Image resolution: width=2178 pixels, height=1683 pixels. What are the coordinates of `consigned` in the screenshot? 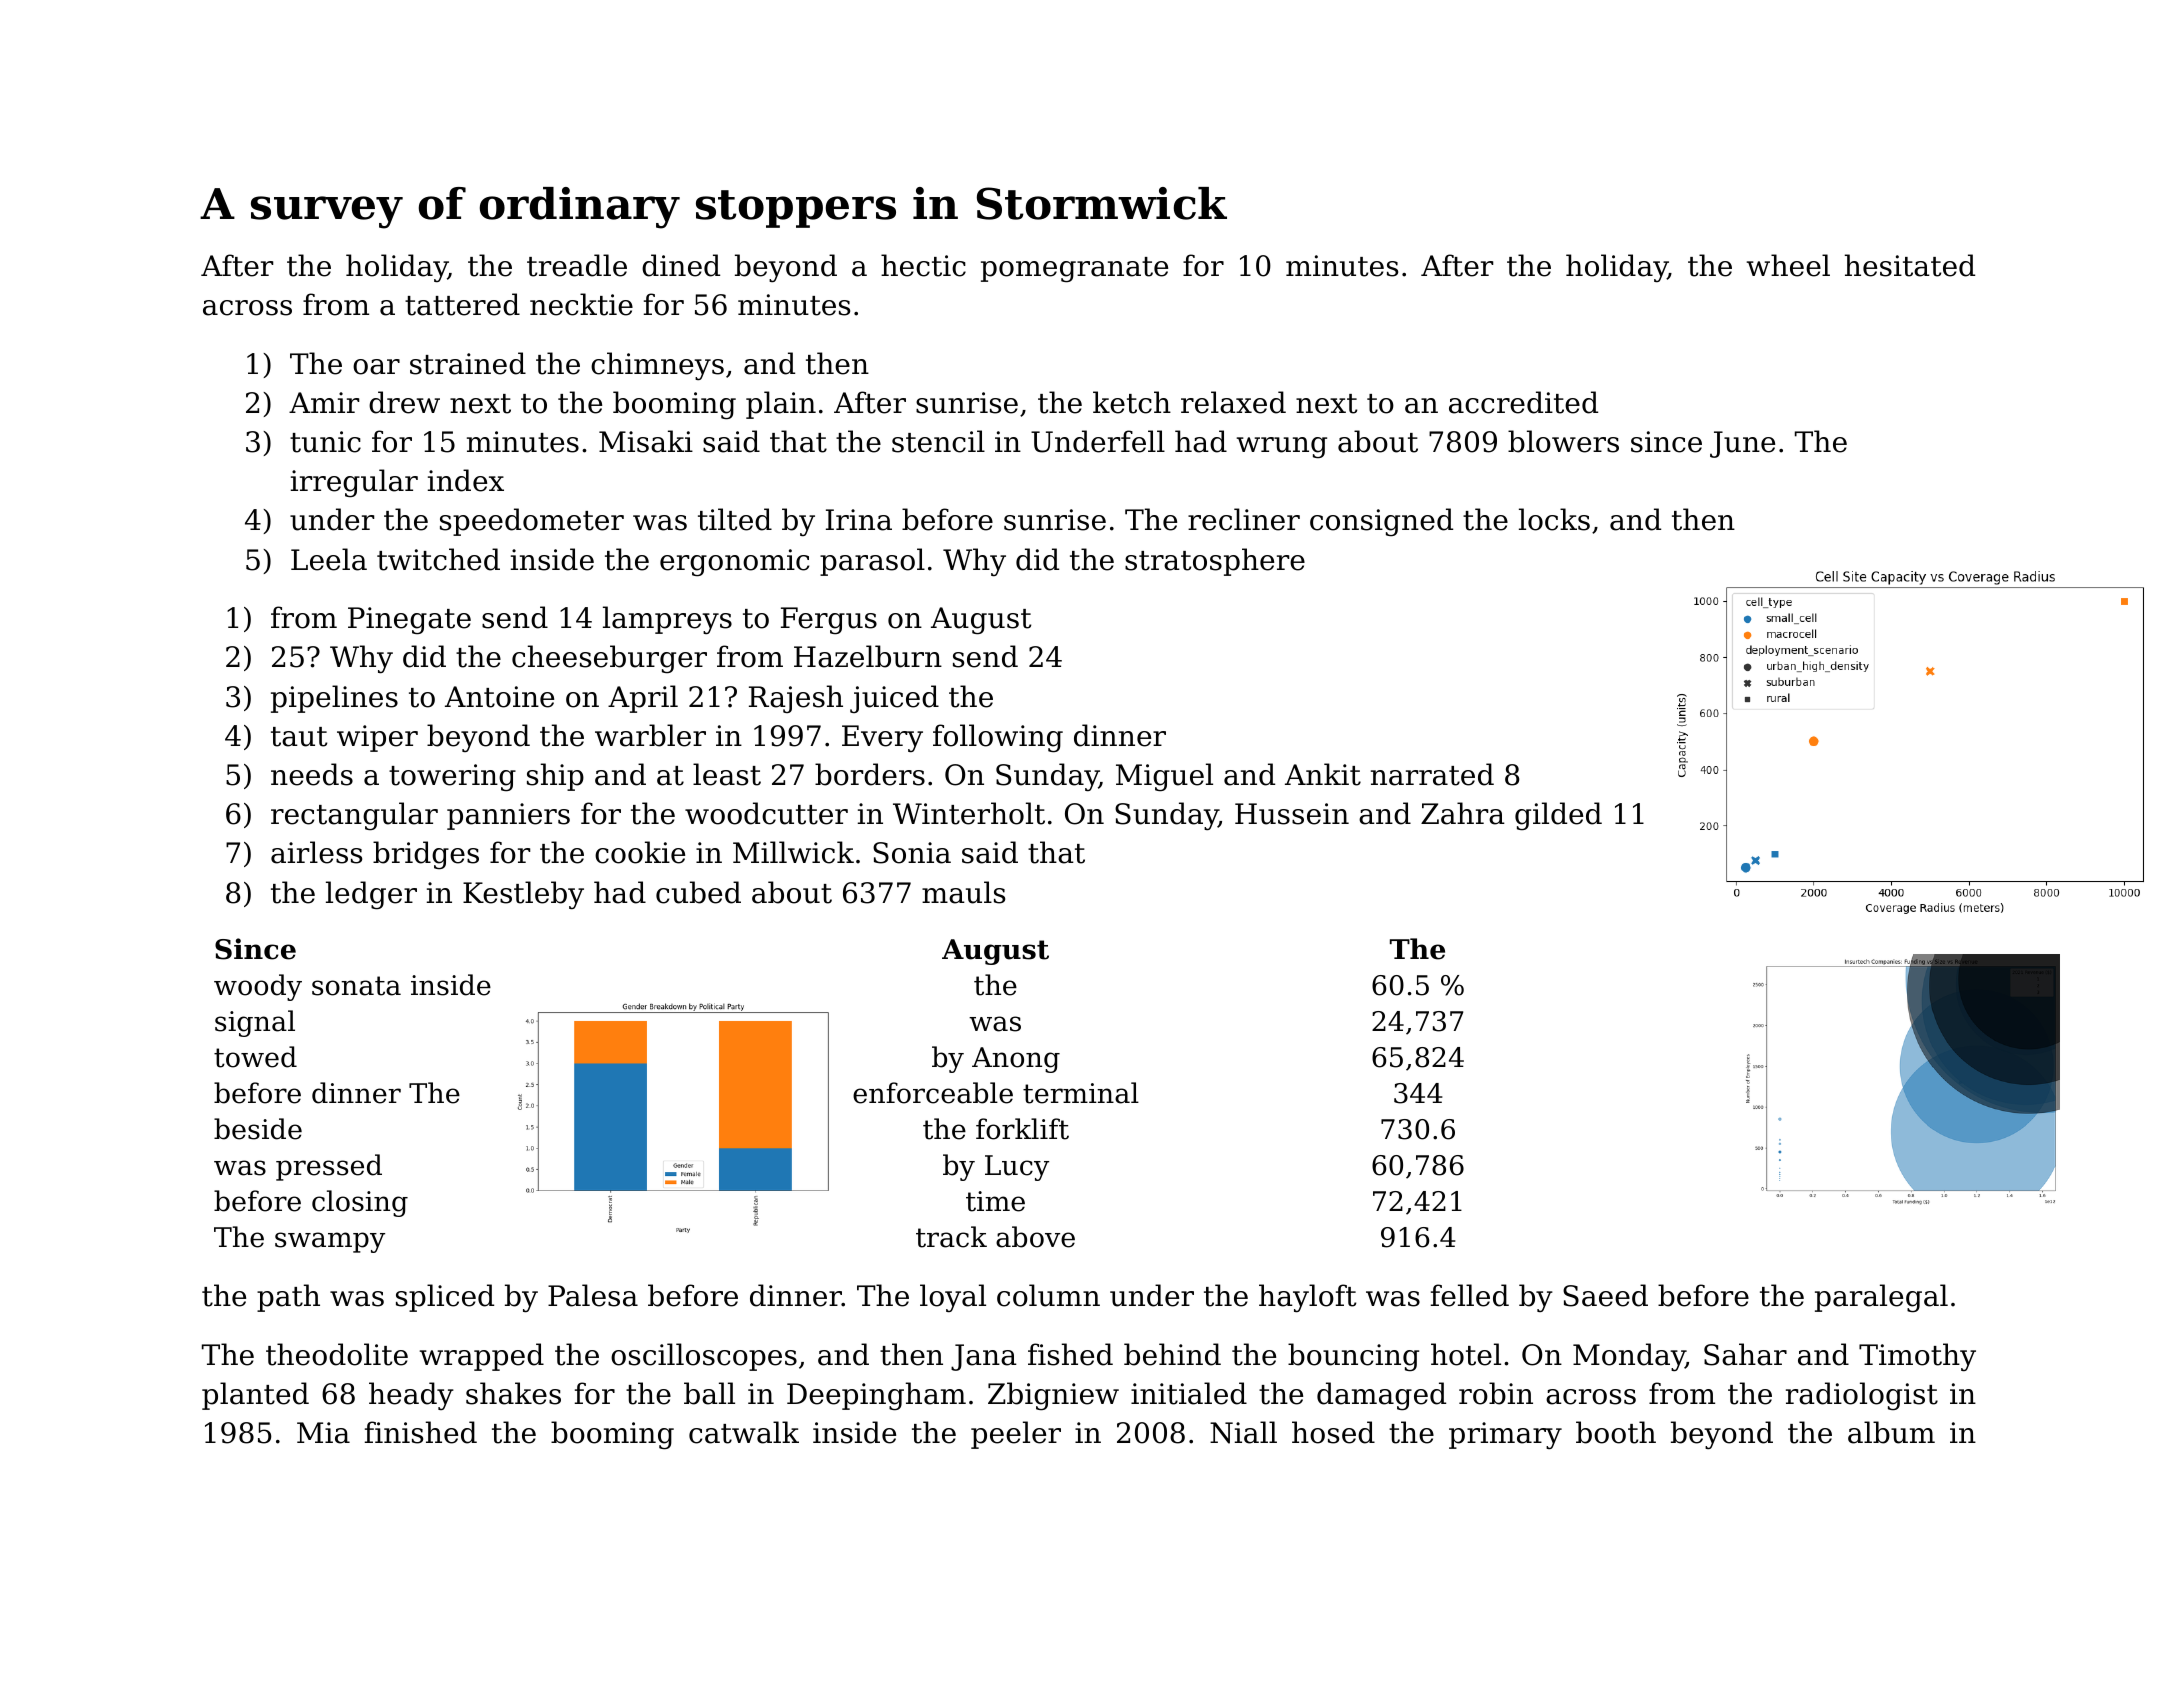 It's located at (1381, 522).
